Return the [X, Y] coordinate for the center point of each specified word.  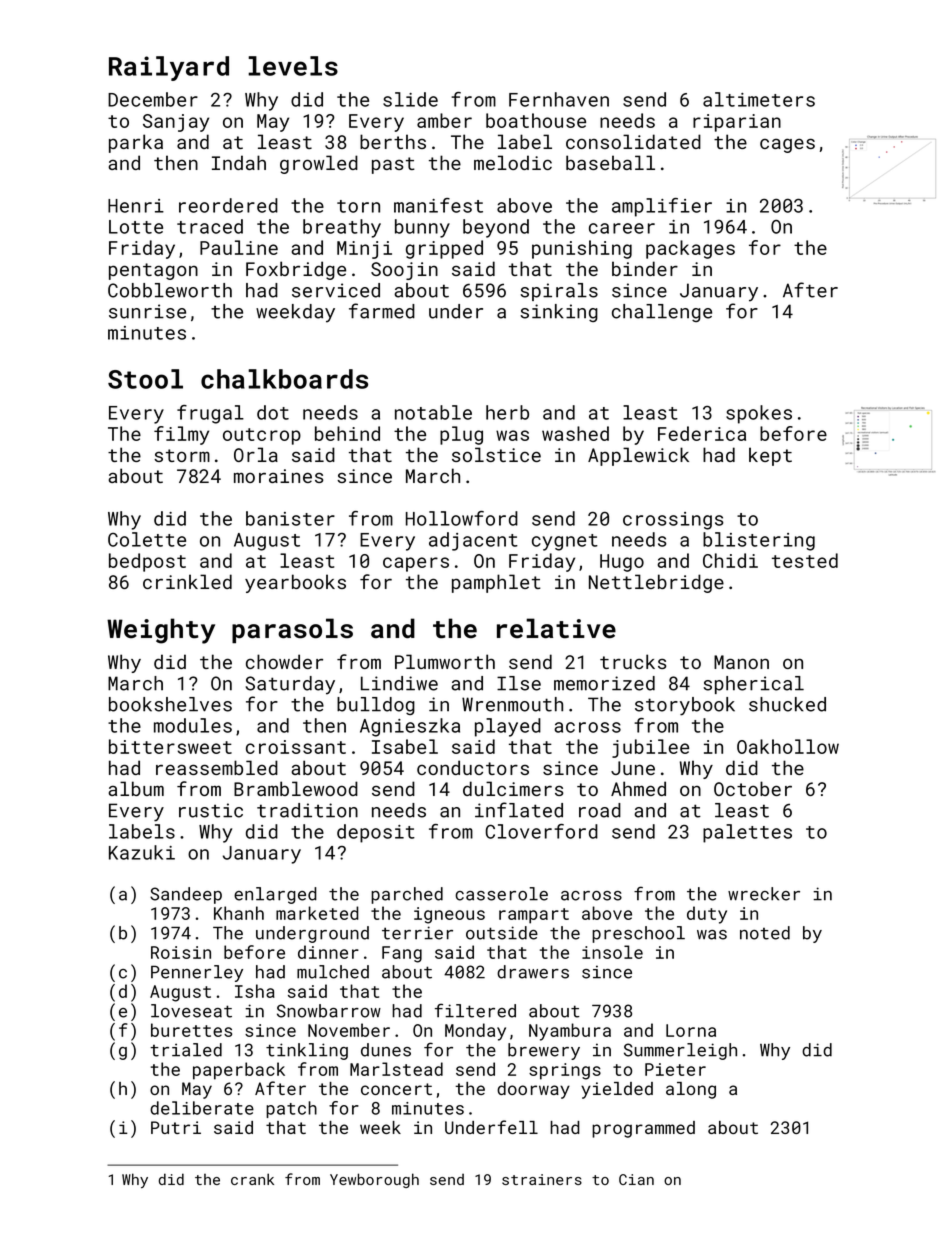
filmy [181, 435]
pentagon [153, 271]
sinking [559, 313]
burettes [191, 1030]
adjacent [473, 541]
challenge [662, 313]
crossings [673, 521]
